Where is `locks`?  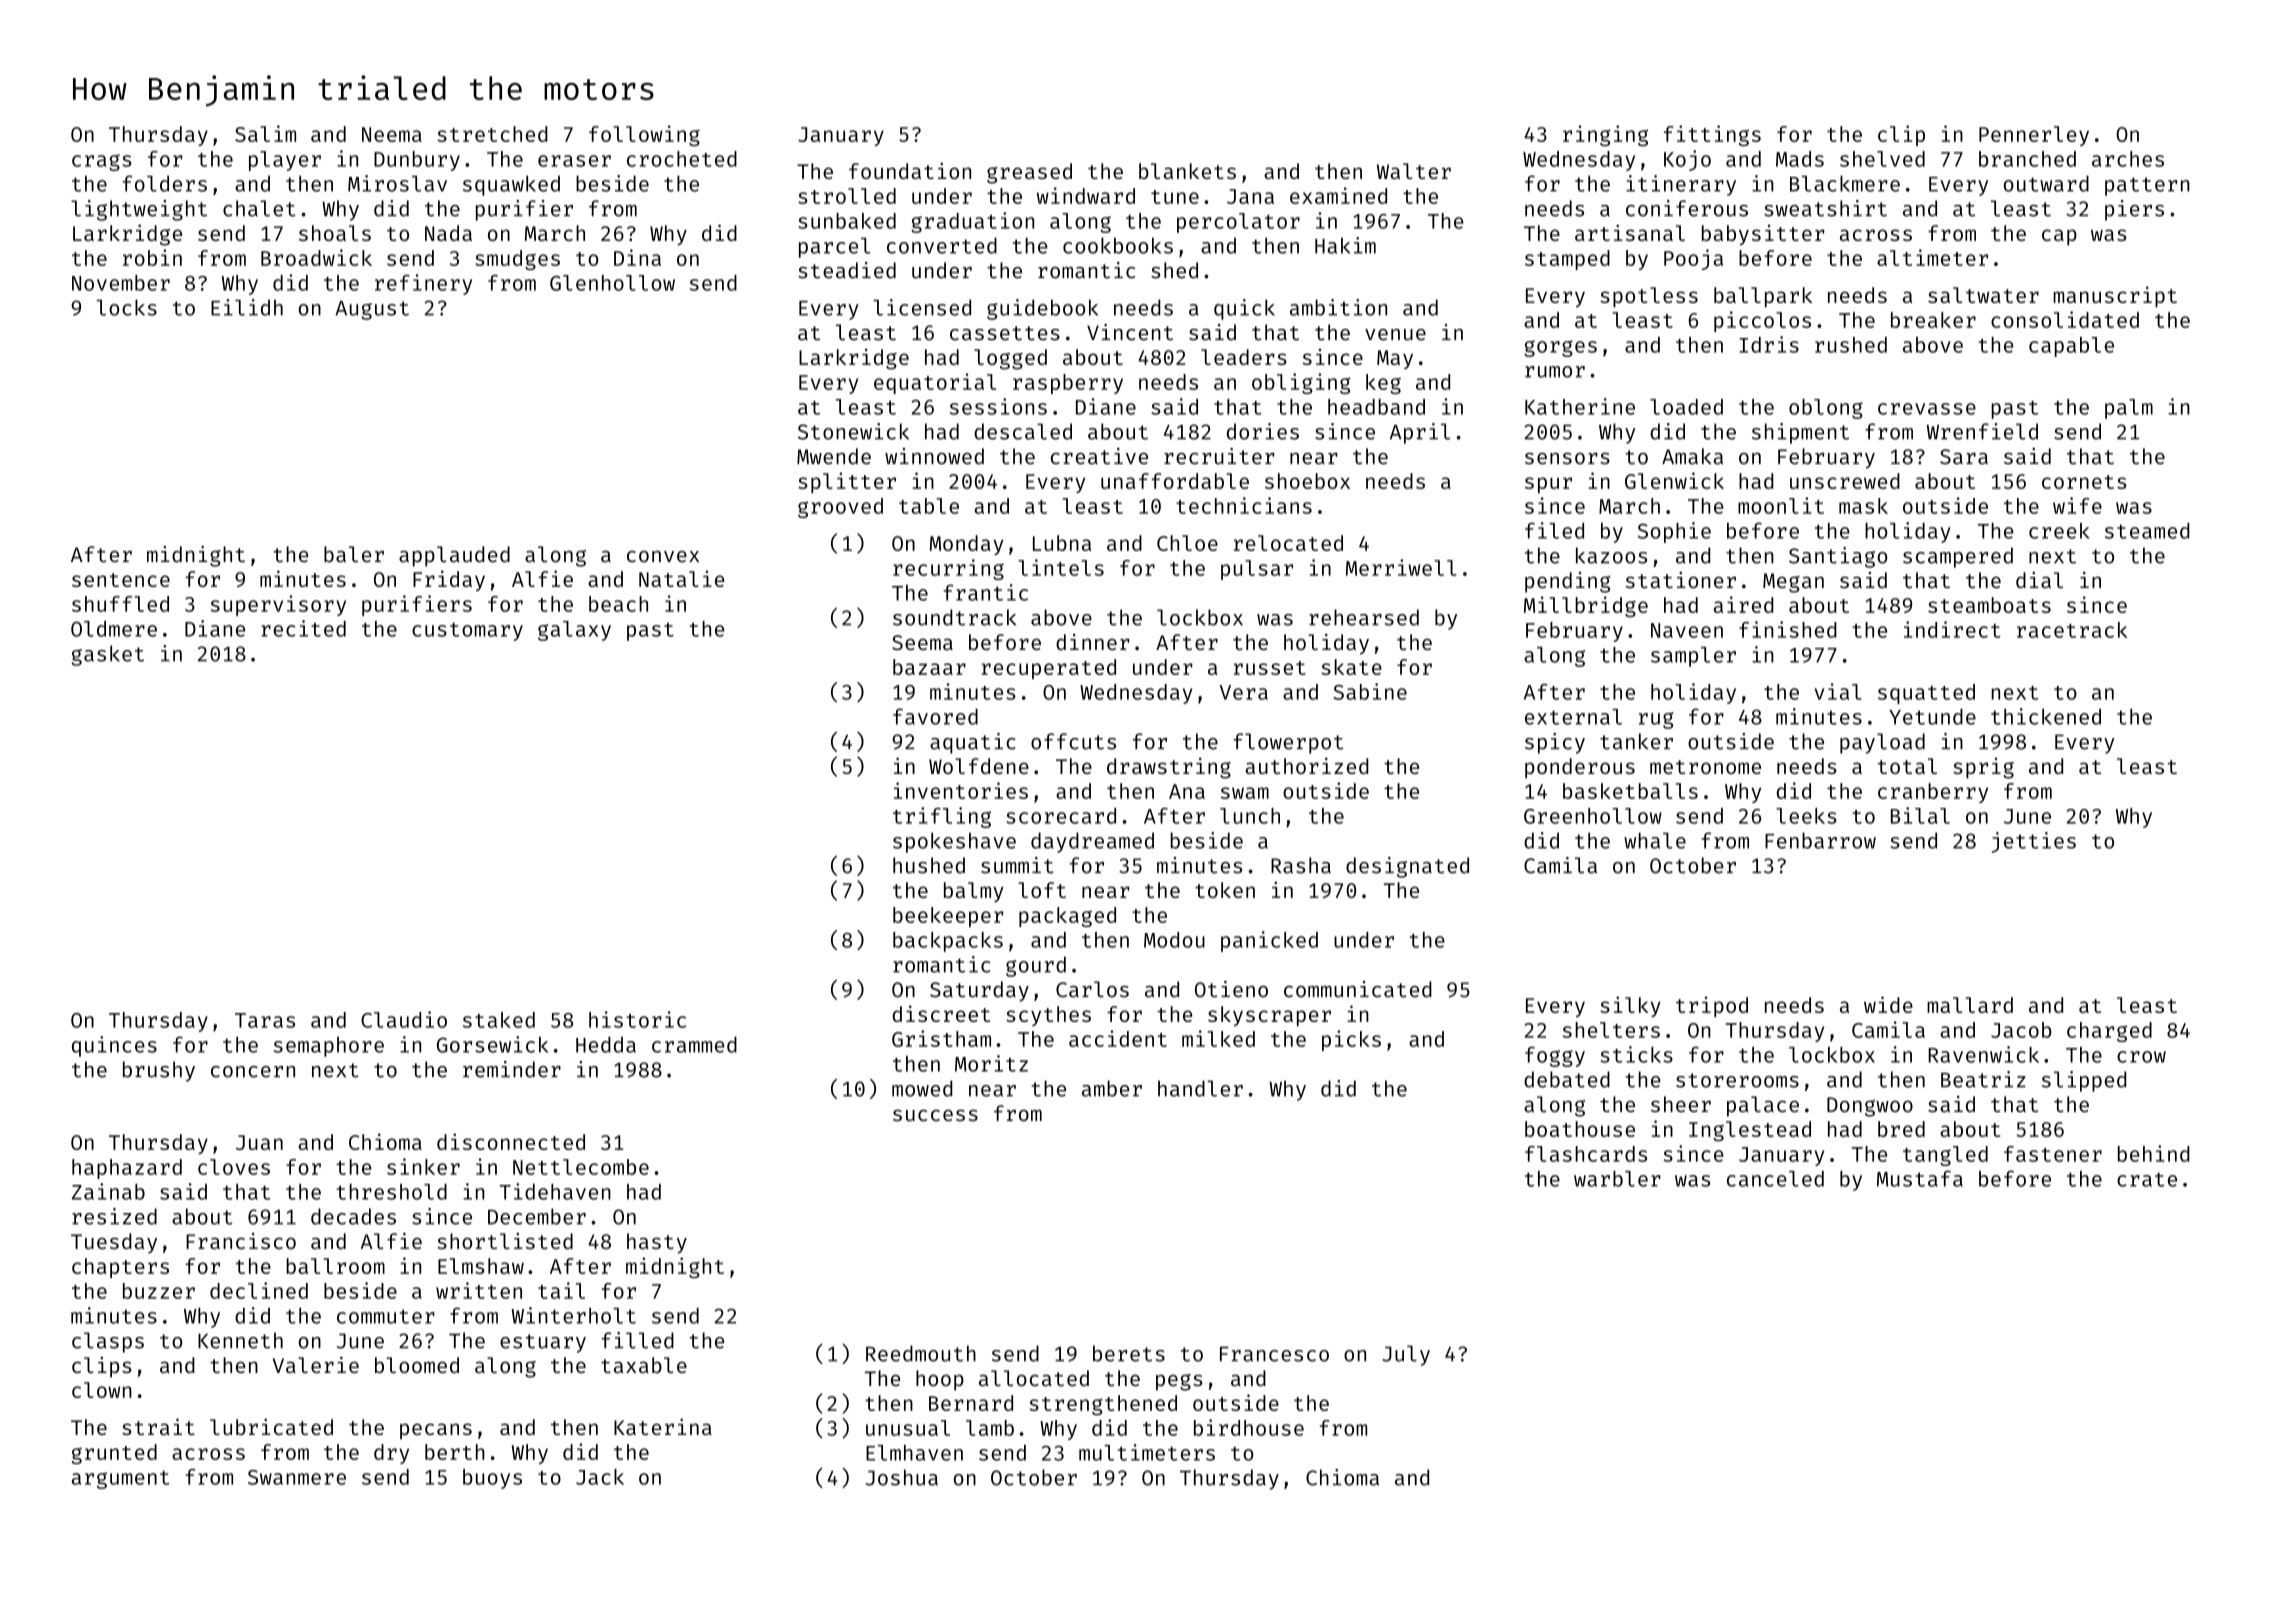
locks is located at coordinates (127, 307).
